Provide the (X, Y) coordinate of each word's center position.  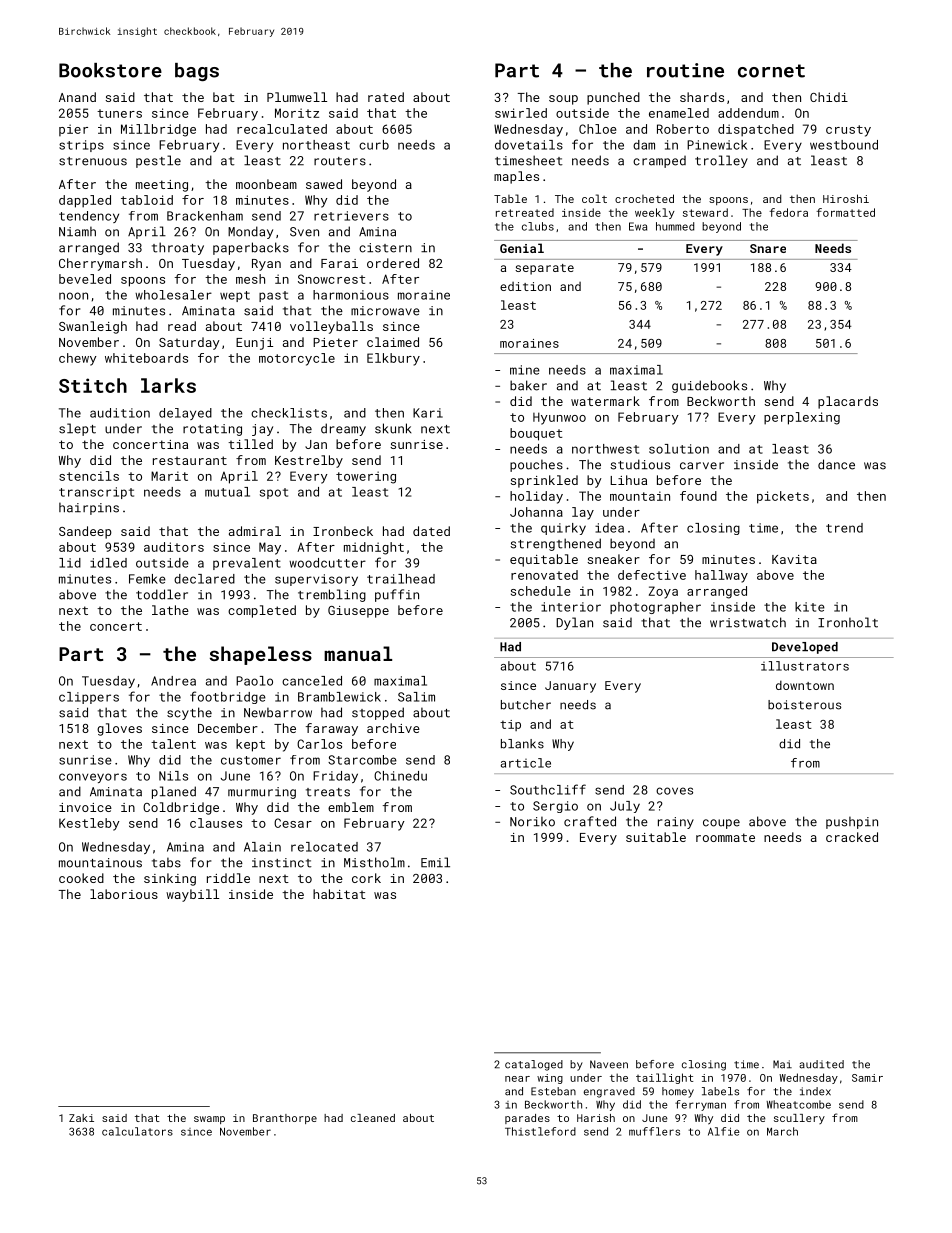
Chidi (829, 97)
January (570, 687)
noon (73, 296)
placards (848, 402)
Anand (77, 97)
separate (544, 269)
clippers (89, 698)
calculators (137, 1131)
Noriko (532, 821)
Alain (262, 847)
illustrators (805, 666)
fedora (788, 212)
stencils (89, 476)
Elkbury (393, 359)
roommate (725, 837)
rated (386, 97)
